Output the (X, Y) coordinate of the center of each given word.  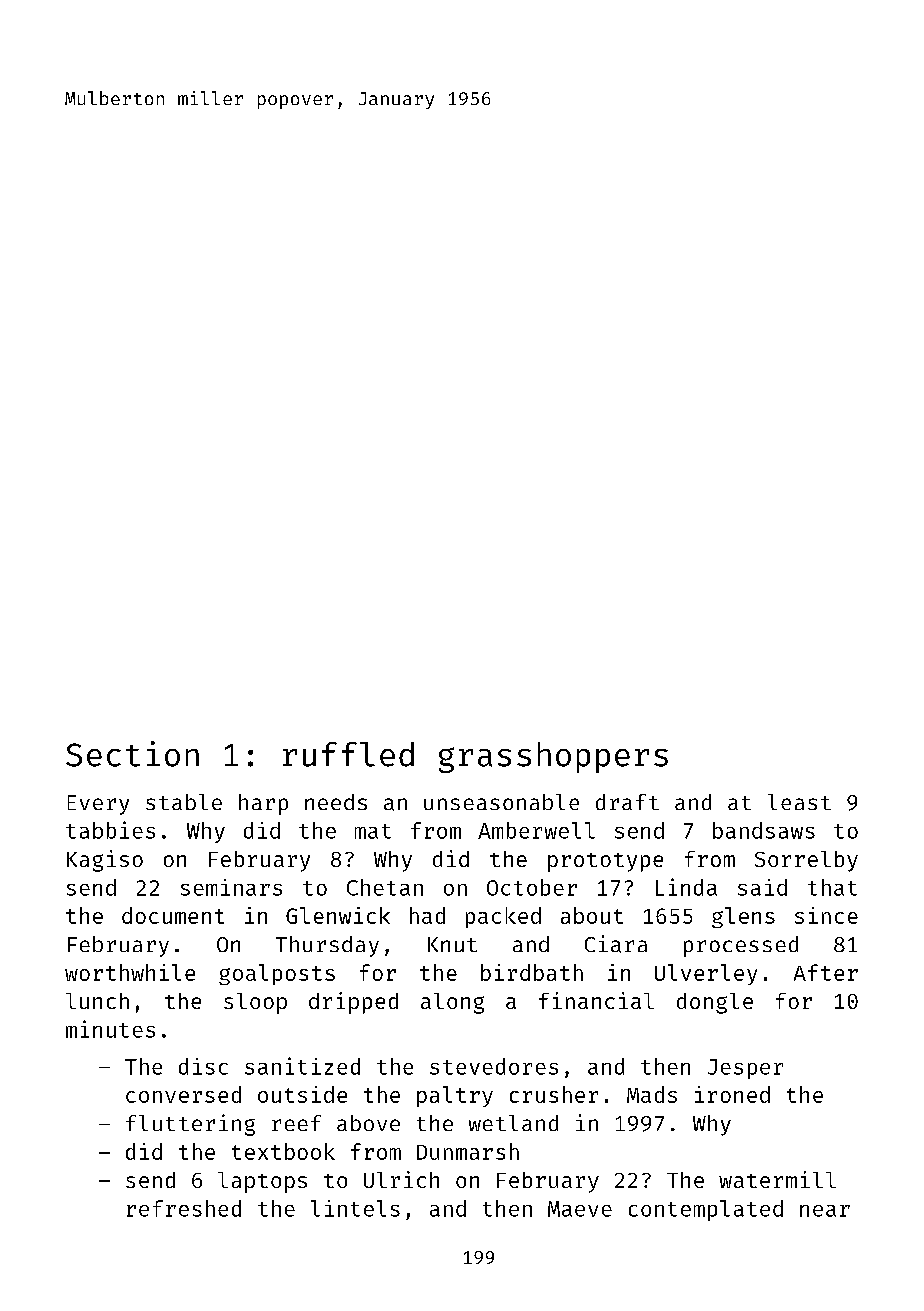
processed (741, 946)
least (799, 802)
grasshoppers (553, 757)
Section (132, 754)
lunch (97, 1001)
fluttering (190, 1125)
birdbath (532, 972)
